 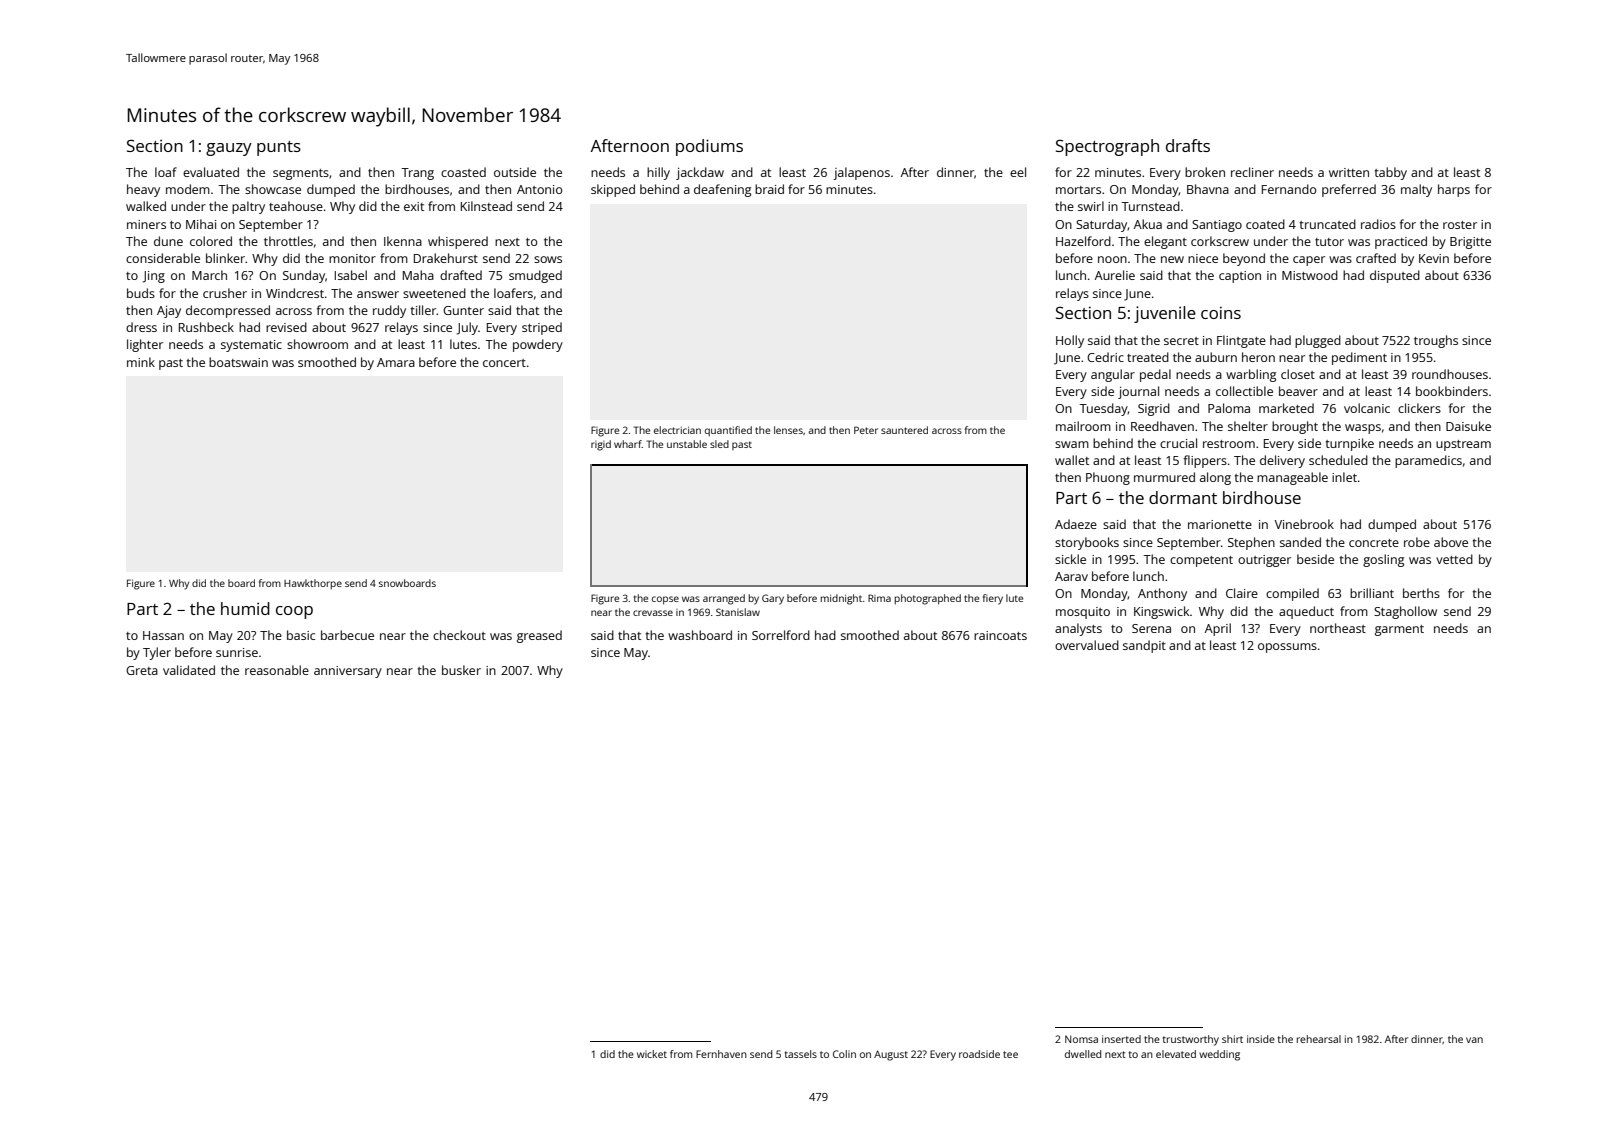 I want to click on podiums, so click(x=709, y=147).
